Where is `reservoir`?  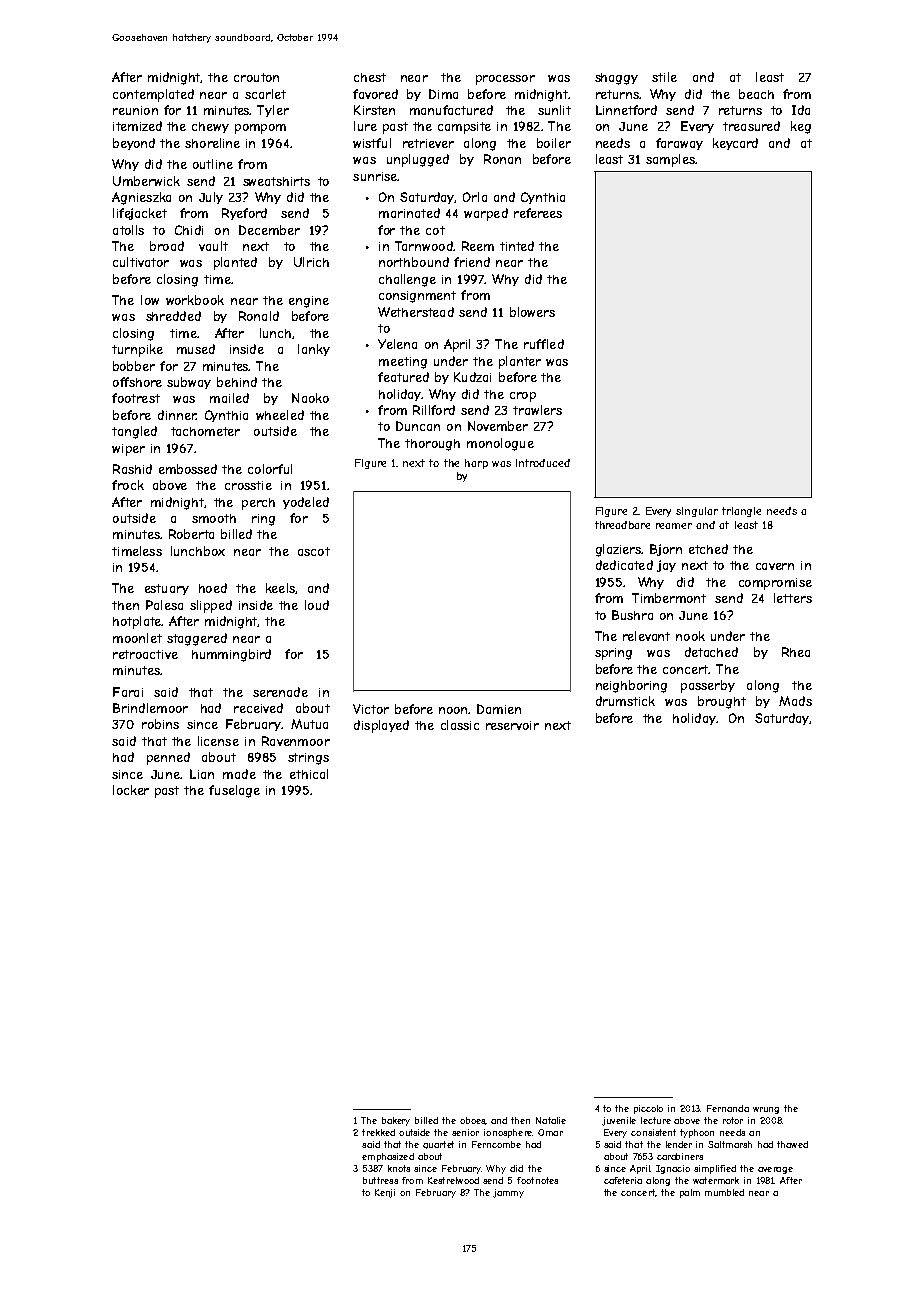 reservoir is located at coordinates (512, 725).
